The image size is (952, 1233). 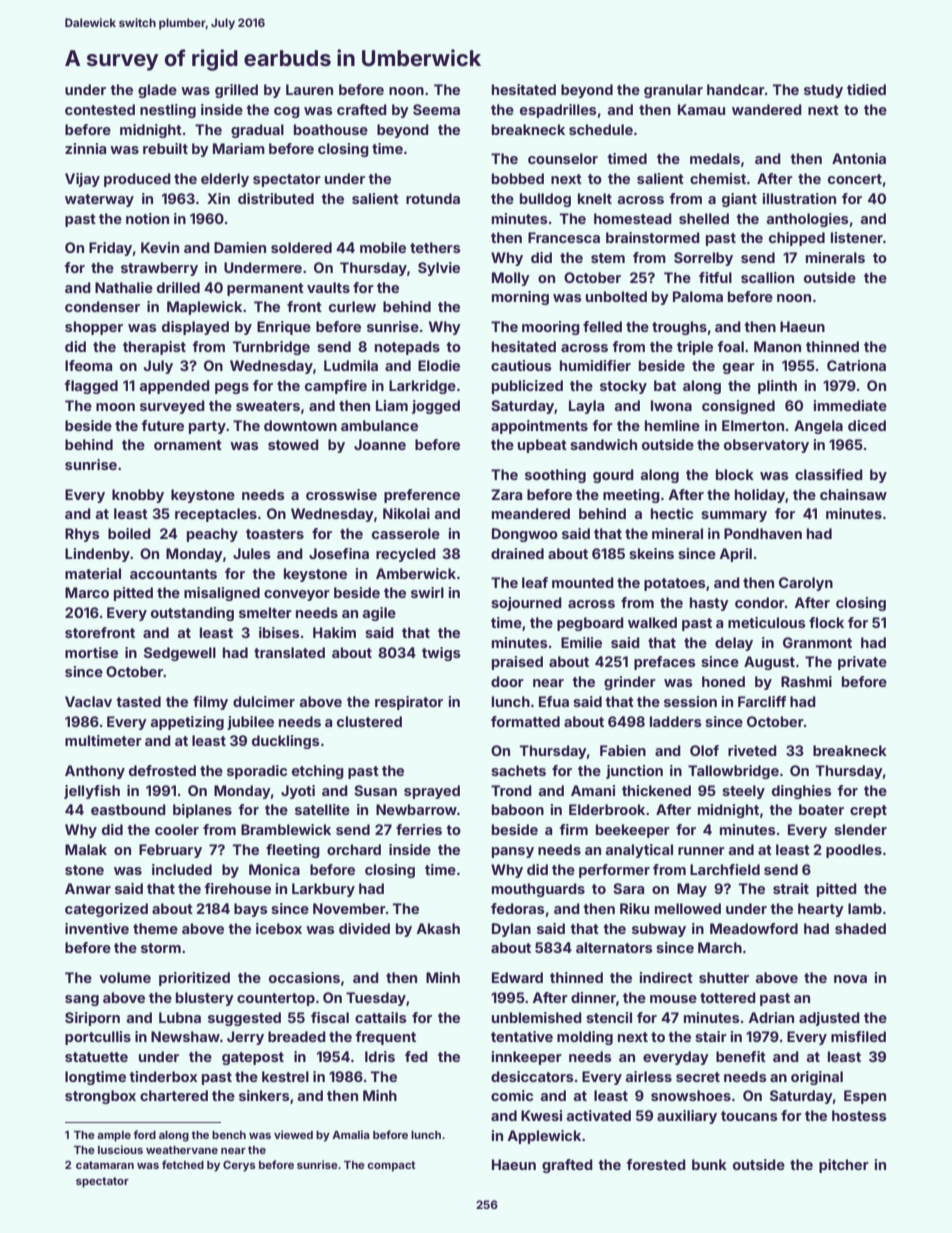 I want to click on catamaran, so click(x=105, y=1165).
